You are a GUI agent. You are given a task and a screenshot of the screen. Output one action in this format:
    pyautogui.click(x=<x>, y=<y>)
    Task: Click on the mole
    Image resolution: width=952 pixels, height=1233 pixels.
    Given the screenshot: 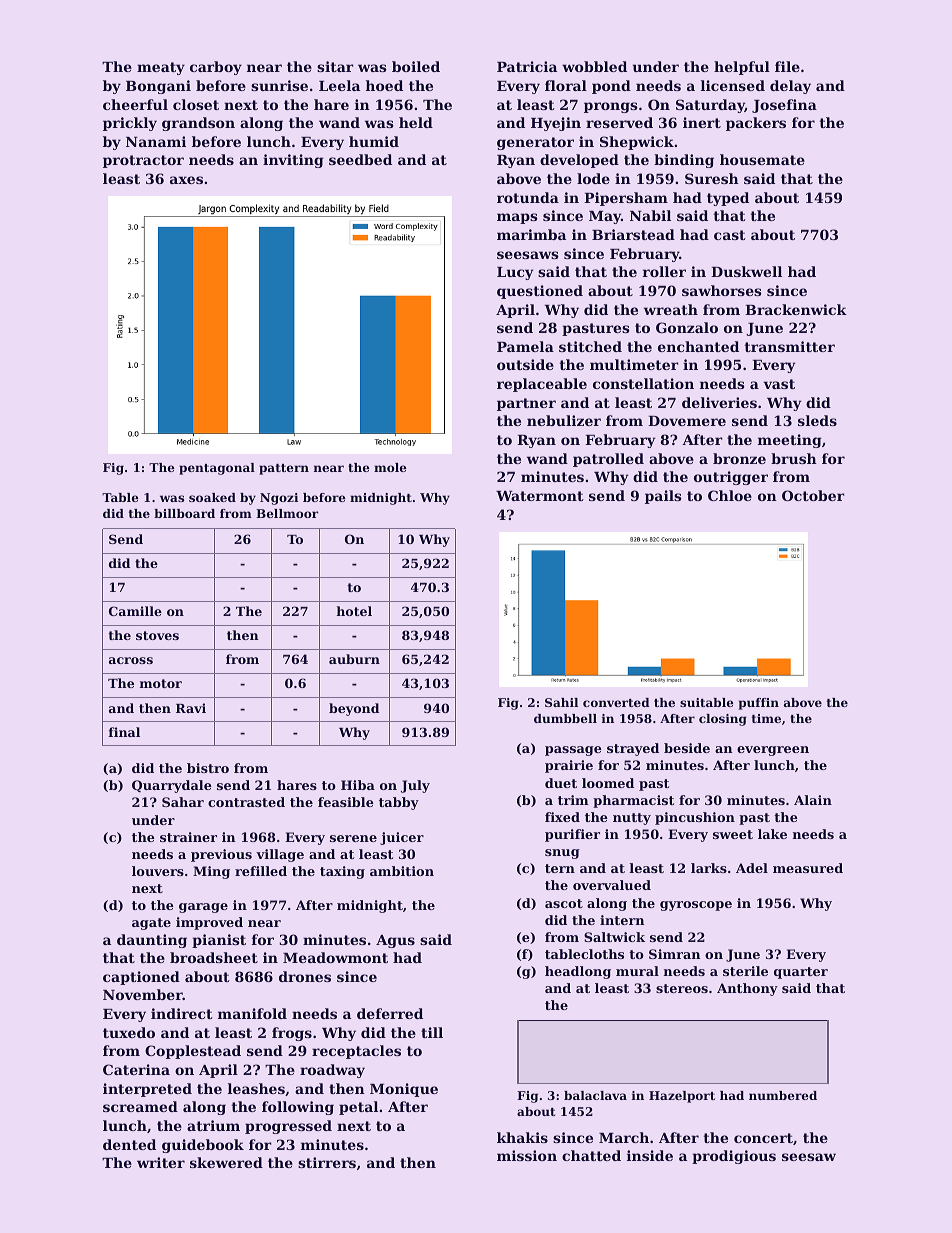 What is the action you would take?
    pyautogui.click(x=390, y=467)
